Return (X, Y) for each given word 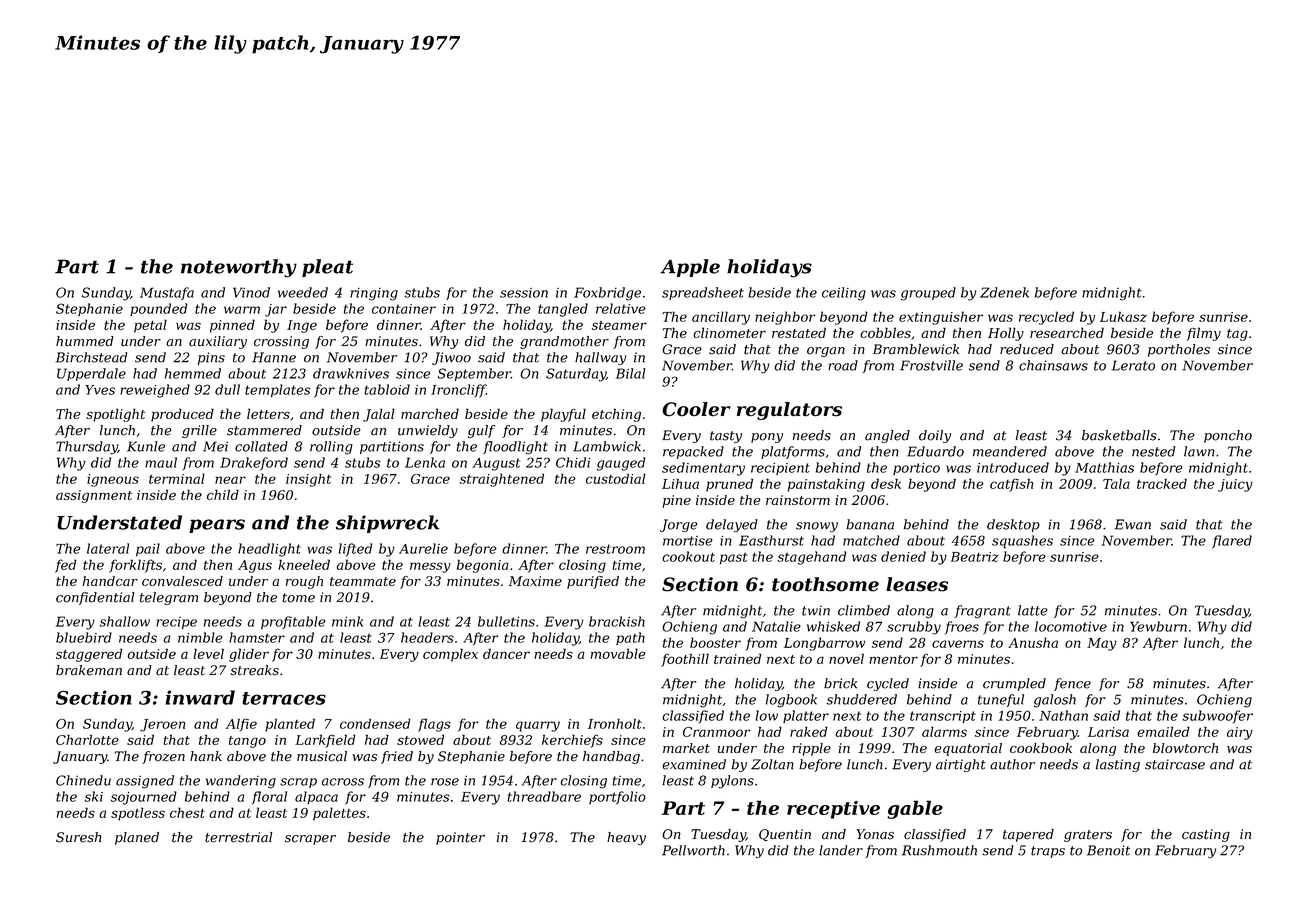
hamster (257, 637)
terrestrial (238, 837)
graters (1088, 836)
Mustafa (167, 293)
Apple (690, 268)
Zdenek (1004, 292)
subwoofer (1217, 716)
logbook (791, 701)
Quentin (785, 835)
